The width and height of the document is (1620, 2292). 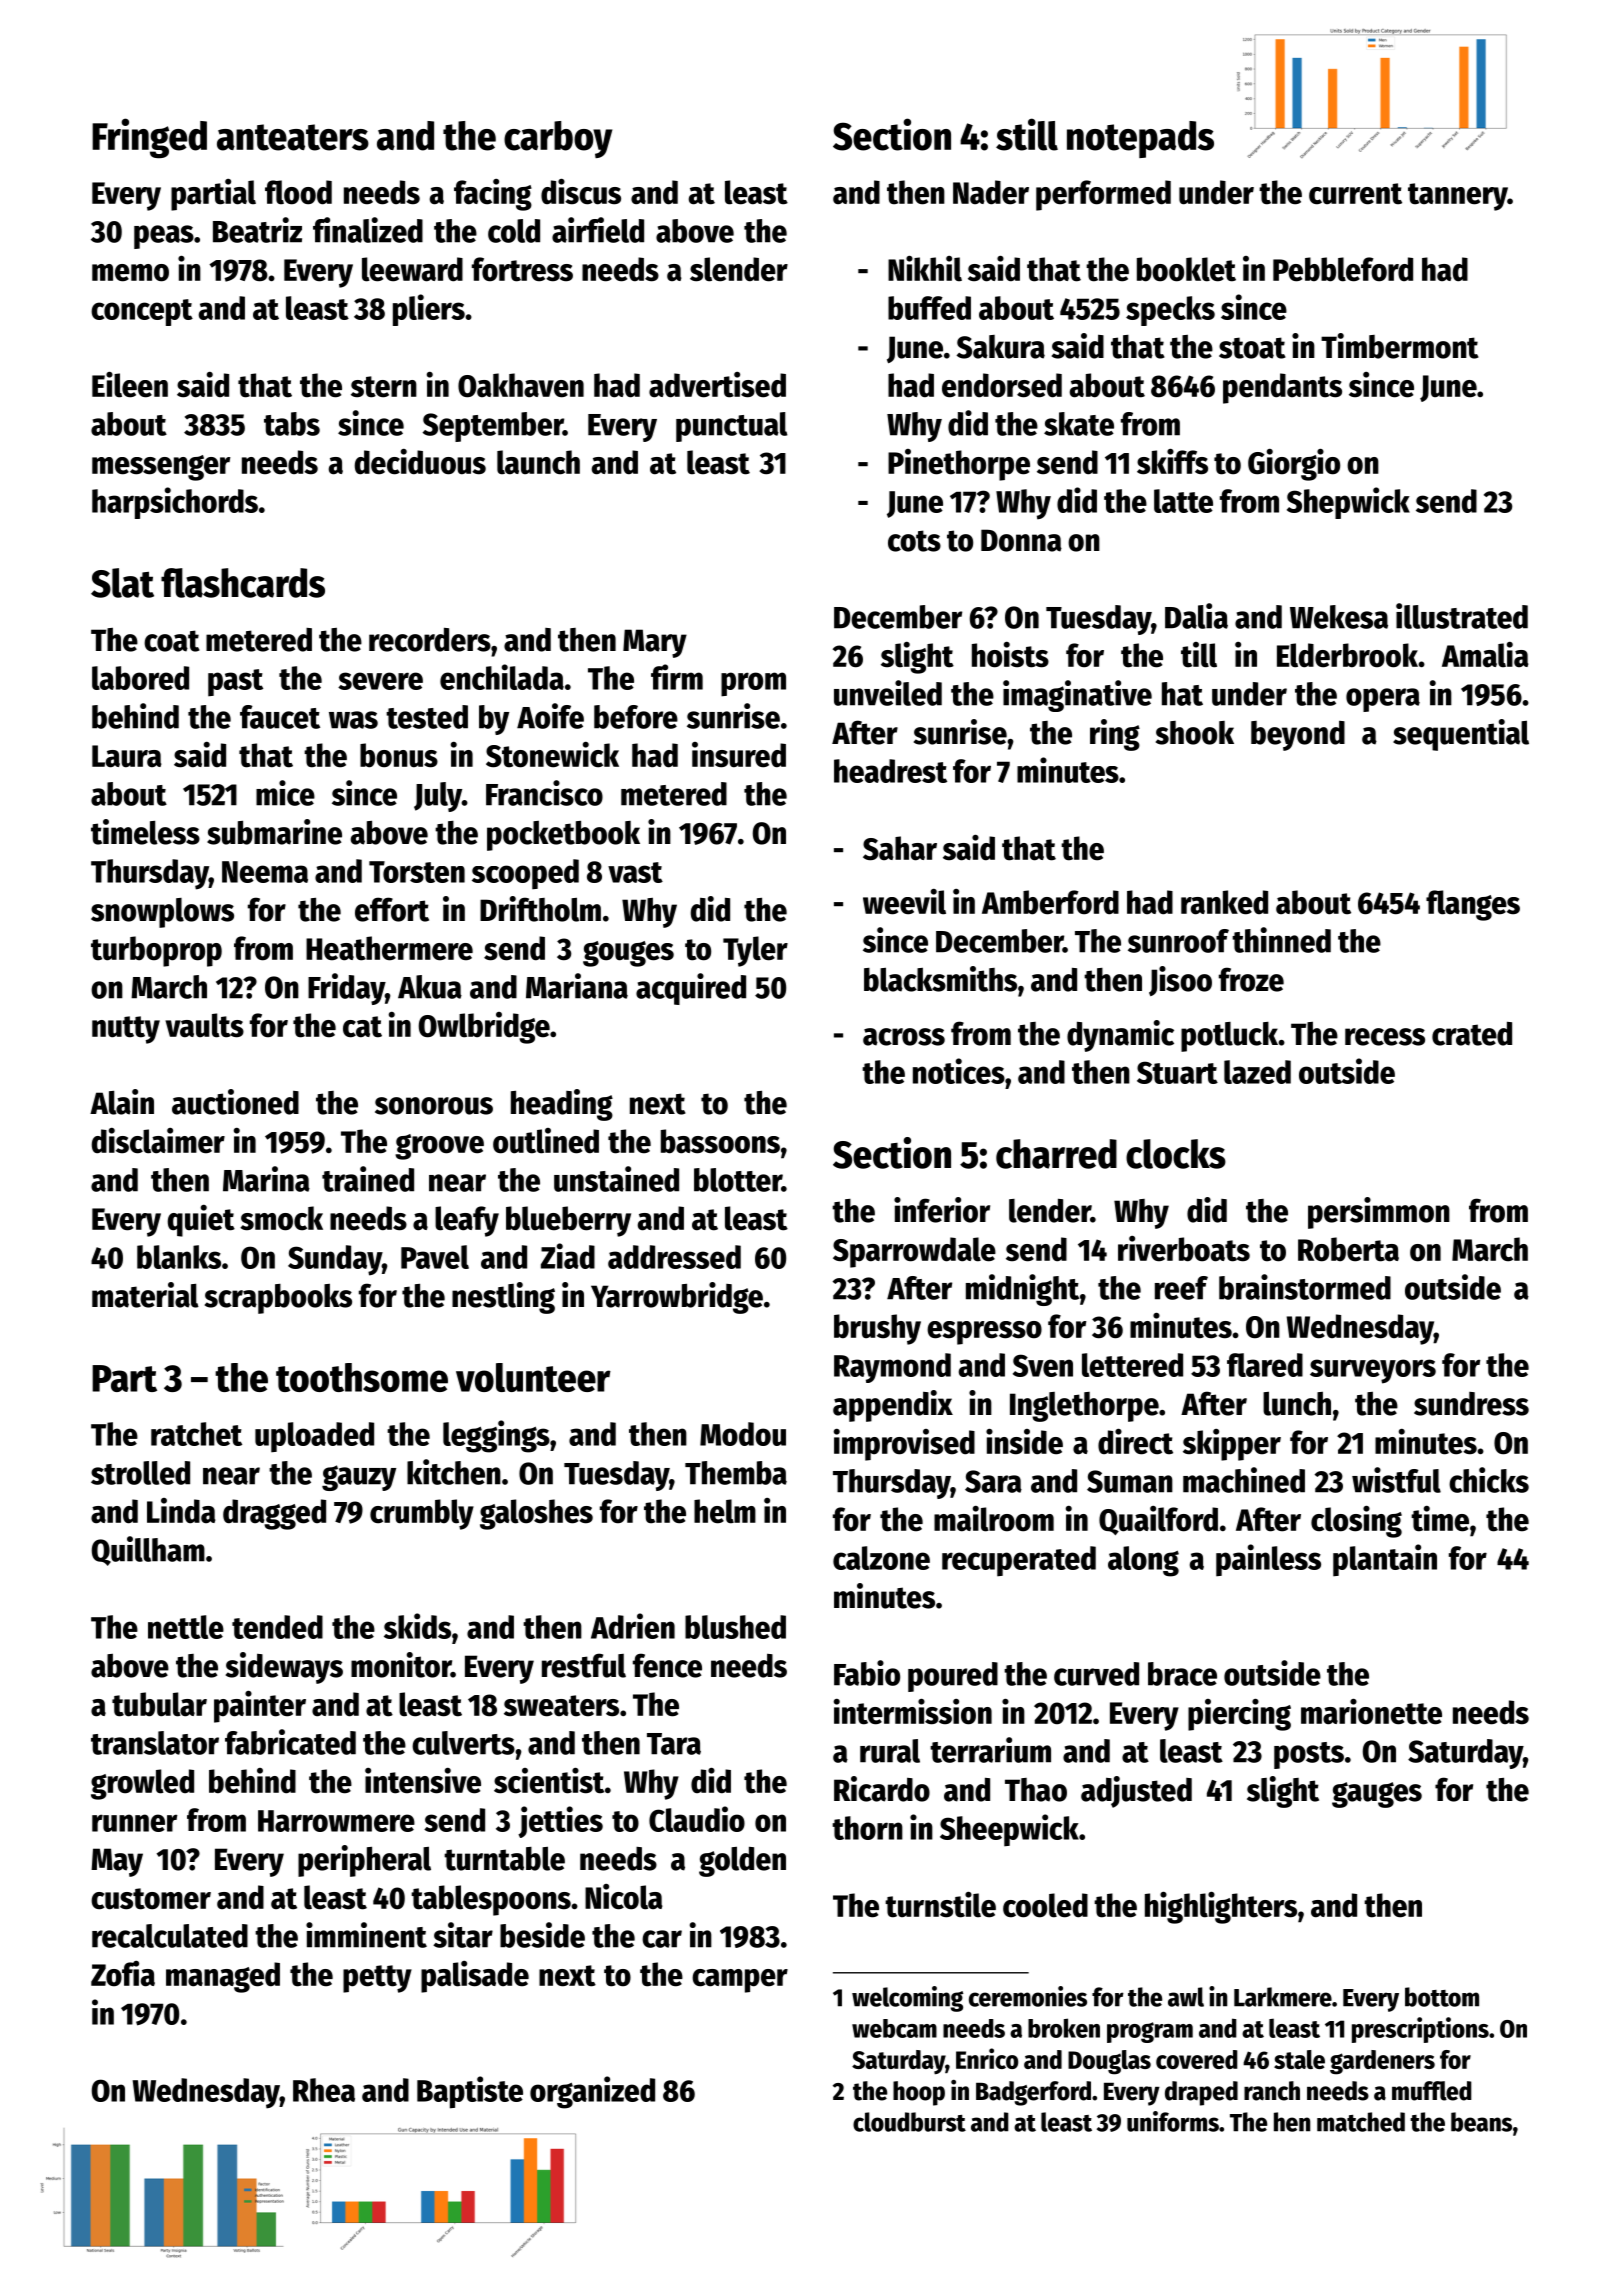 What do you see at coordinates (1377, 1795) in the document?
I see `gauges` at bounding box center [1377, 1795].
